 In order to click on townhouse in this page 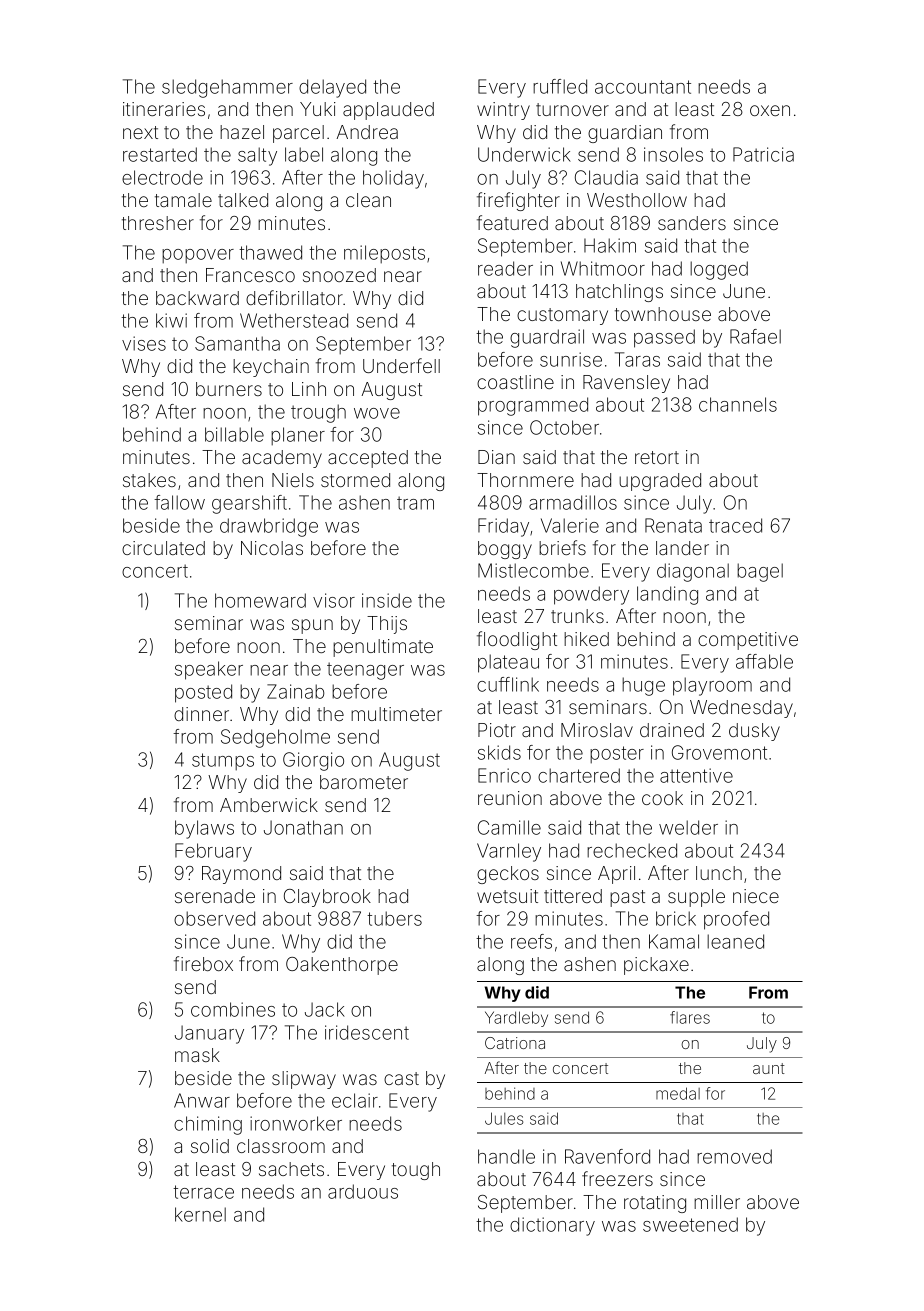, I will do `click(663, 314)`.
